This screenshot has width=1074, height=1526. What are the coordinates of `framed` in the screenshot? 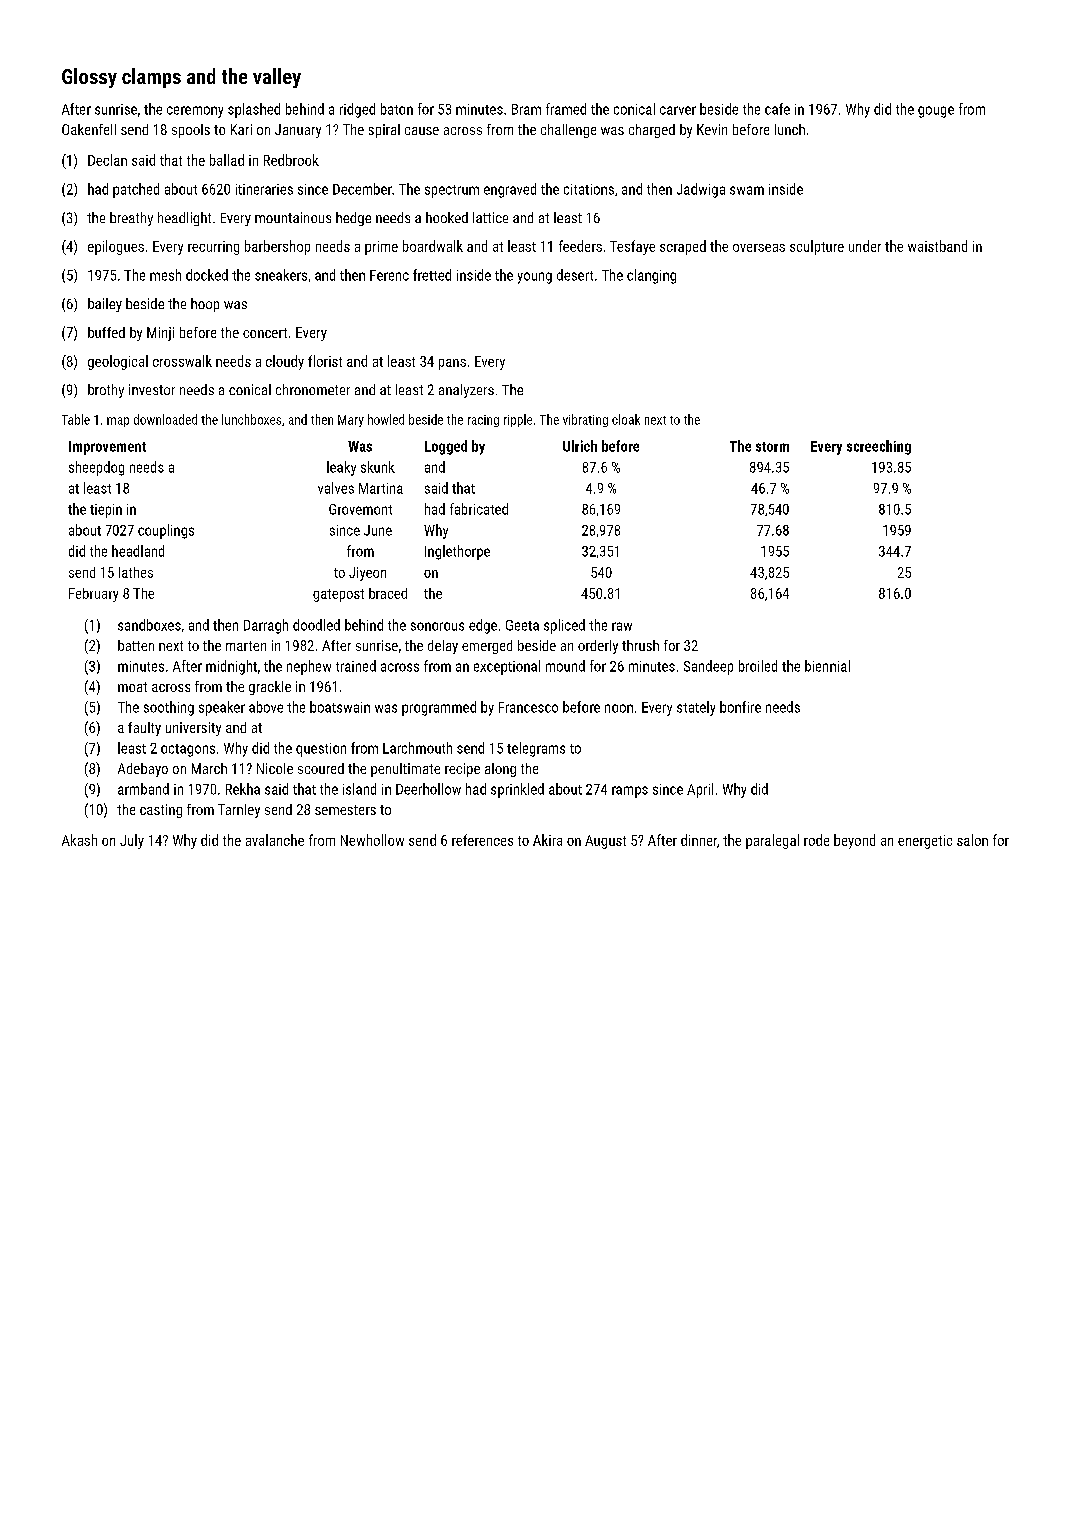 It's located at (566, 109).
